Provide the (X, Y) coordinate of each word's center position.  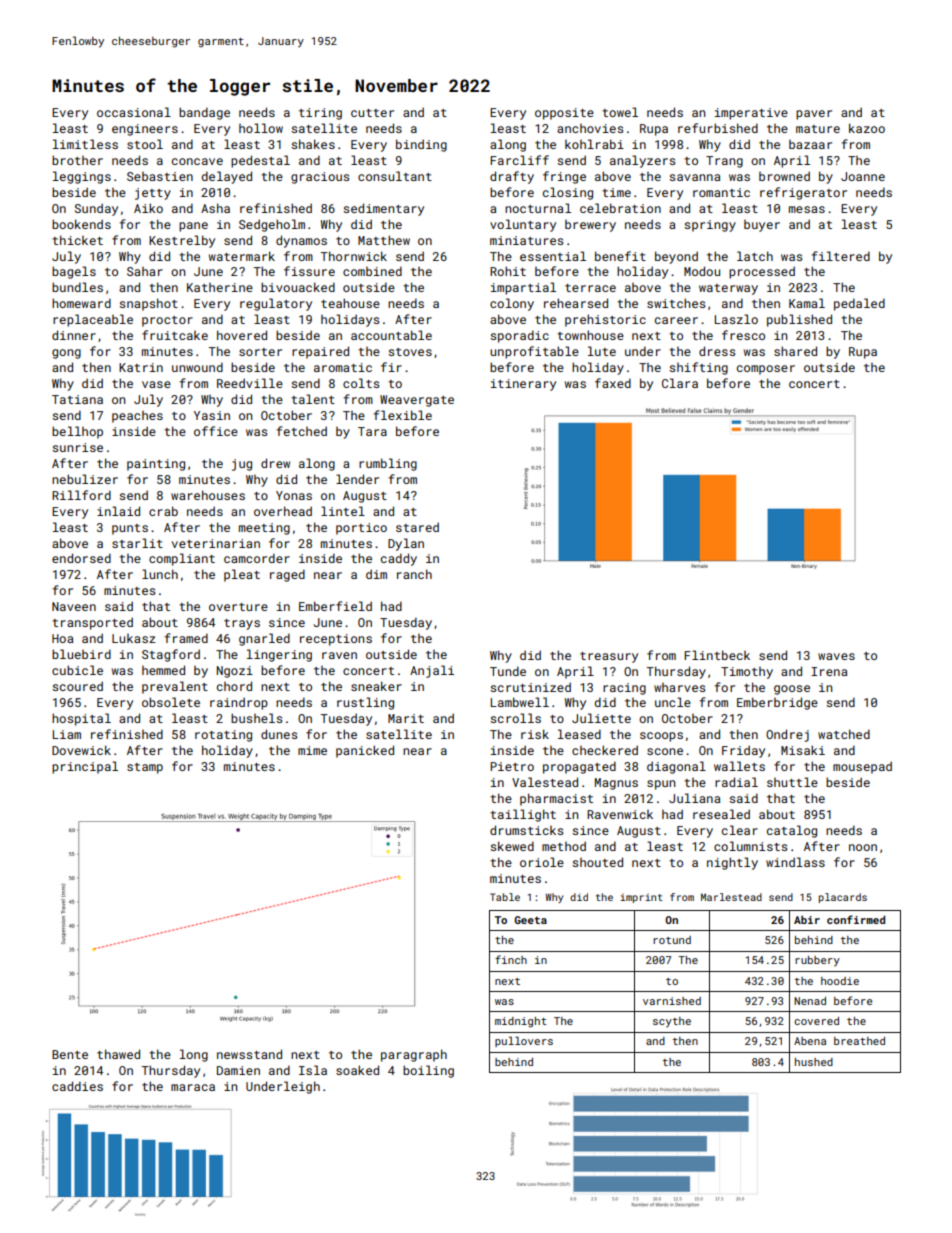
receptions (336, 640)
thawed (118, 1054)
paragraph (414, 1055)
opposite (564, 114)
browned (784, 176)
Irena (829, 671)
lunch (160, 574)
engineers (145, 130)
